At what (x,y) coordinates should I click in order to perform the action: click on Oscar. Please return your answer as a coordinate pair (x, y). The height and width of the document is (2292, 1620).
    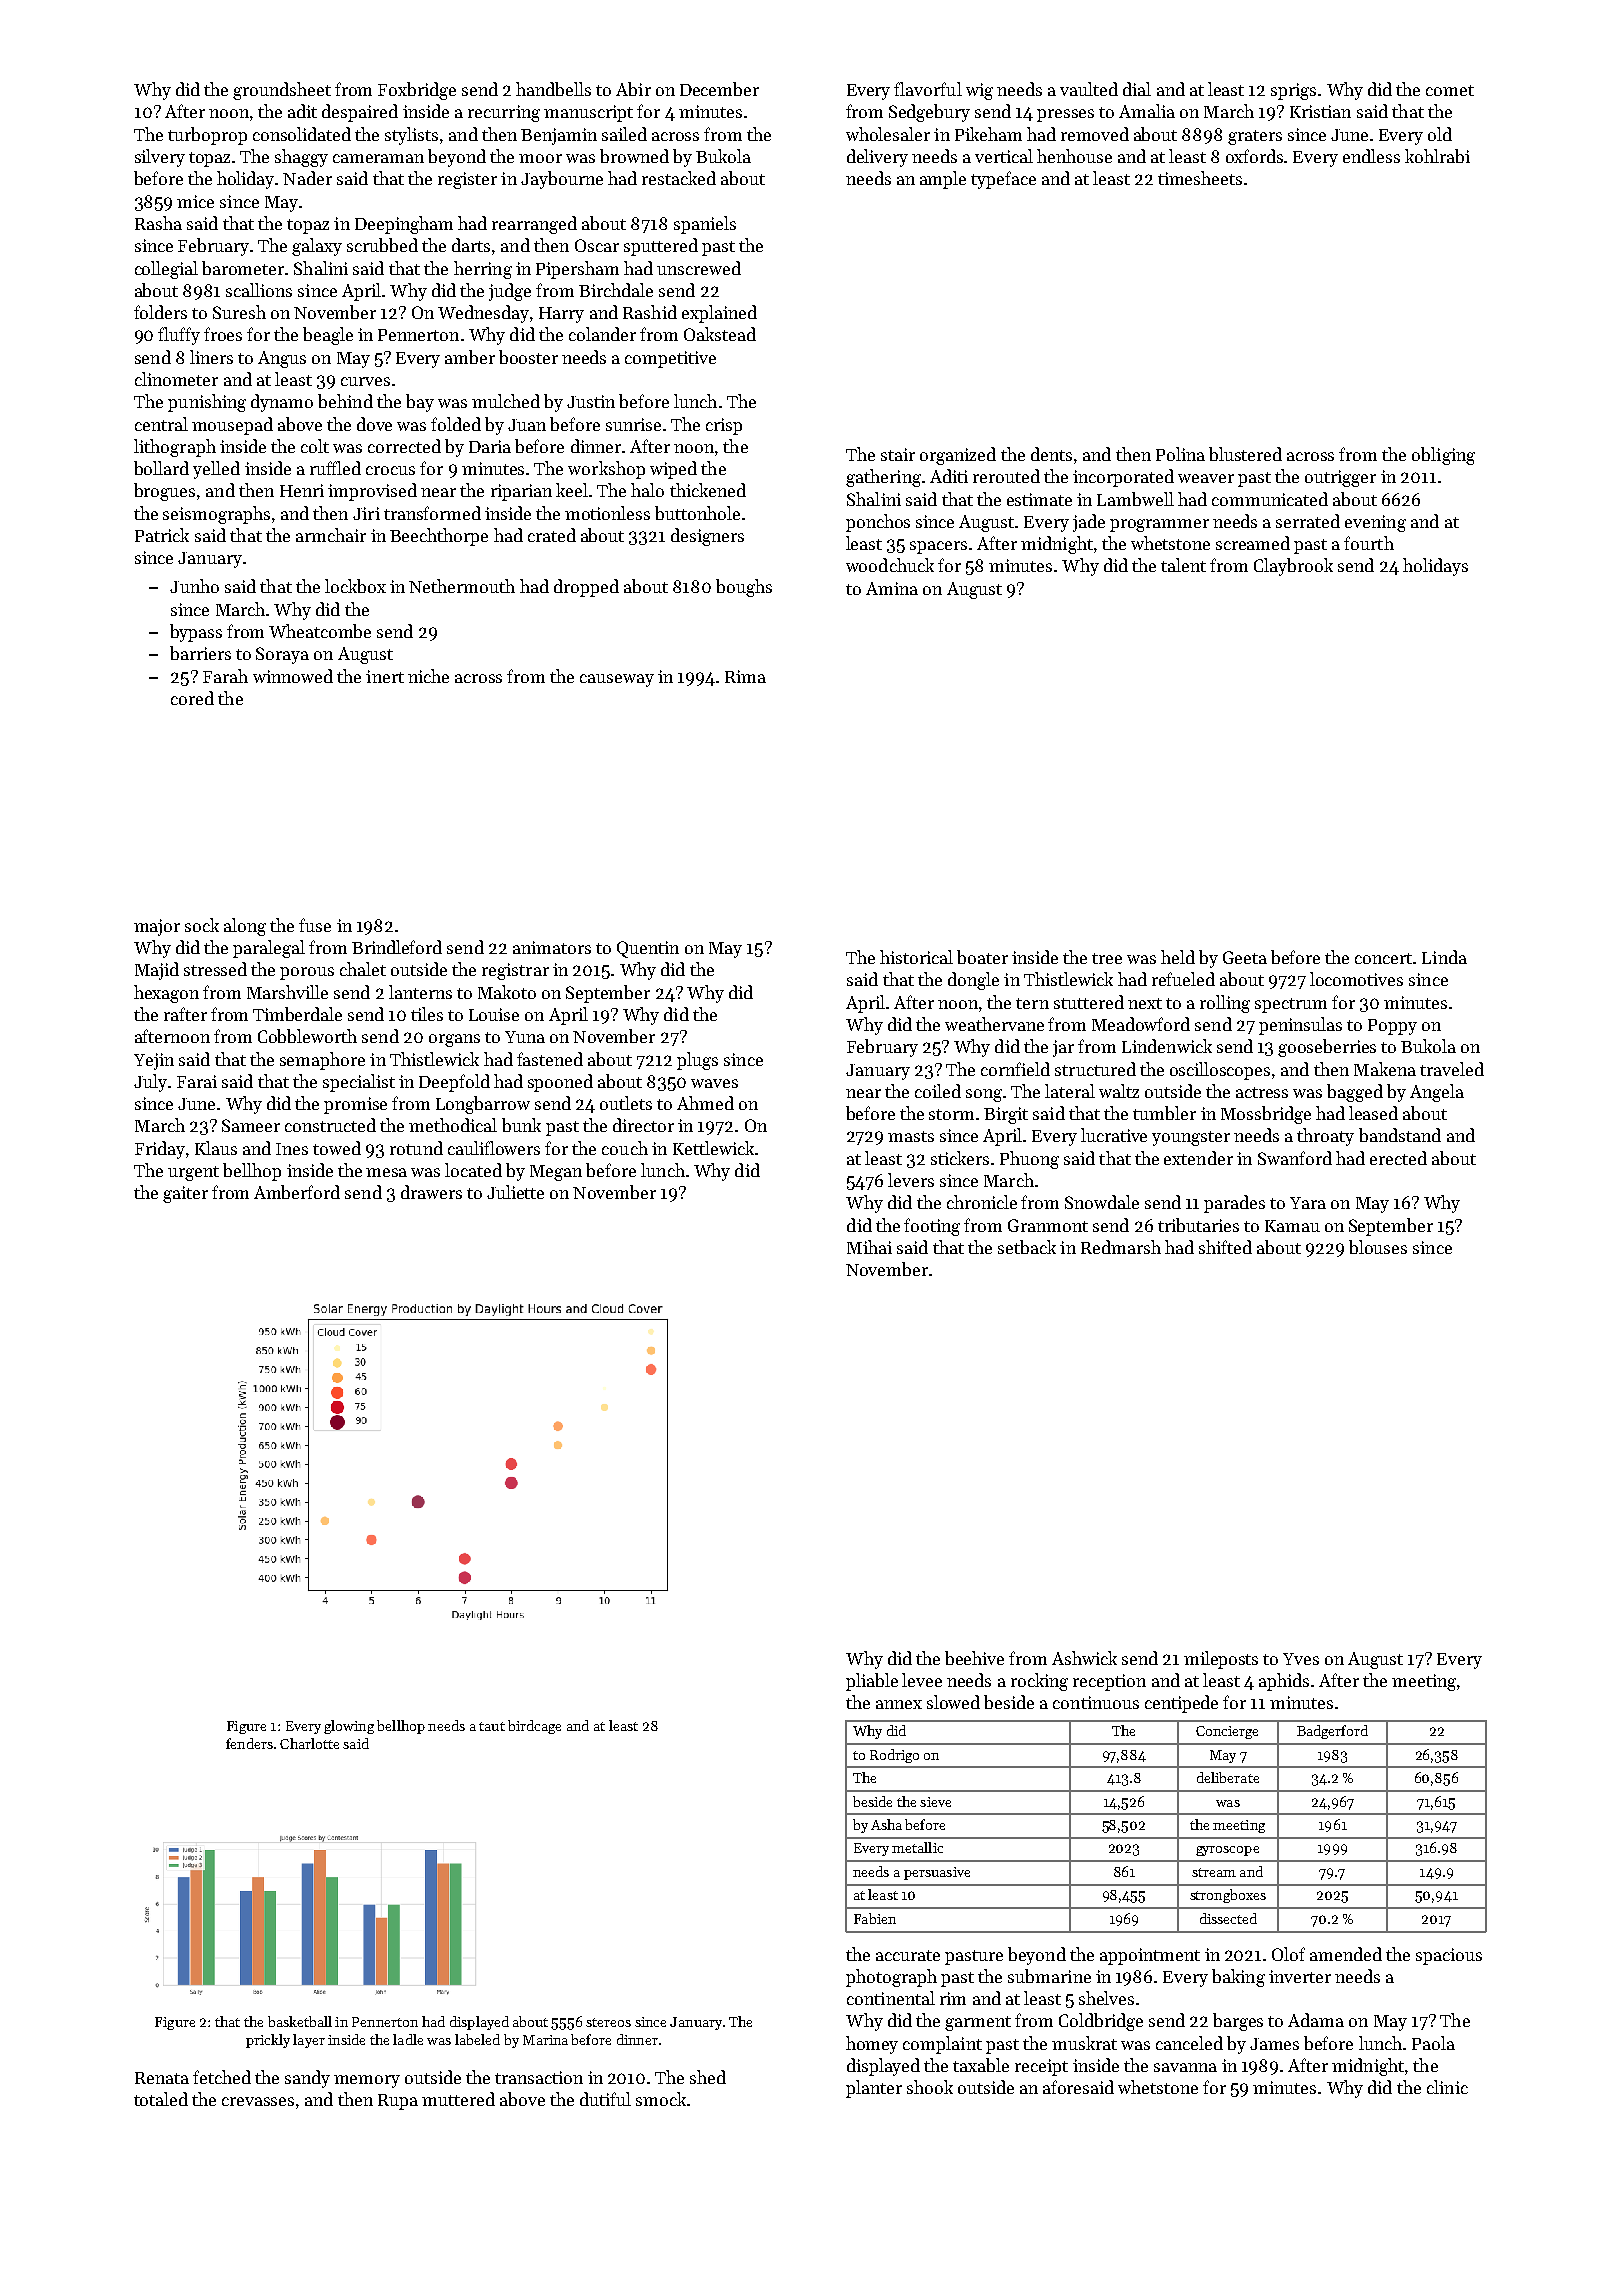
    Looking at the image, I should click on (597, 245).
